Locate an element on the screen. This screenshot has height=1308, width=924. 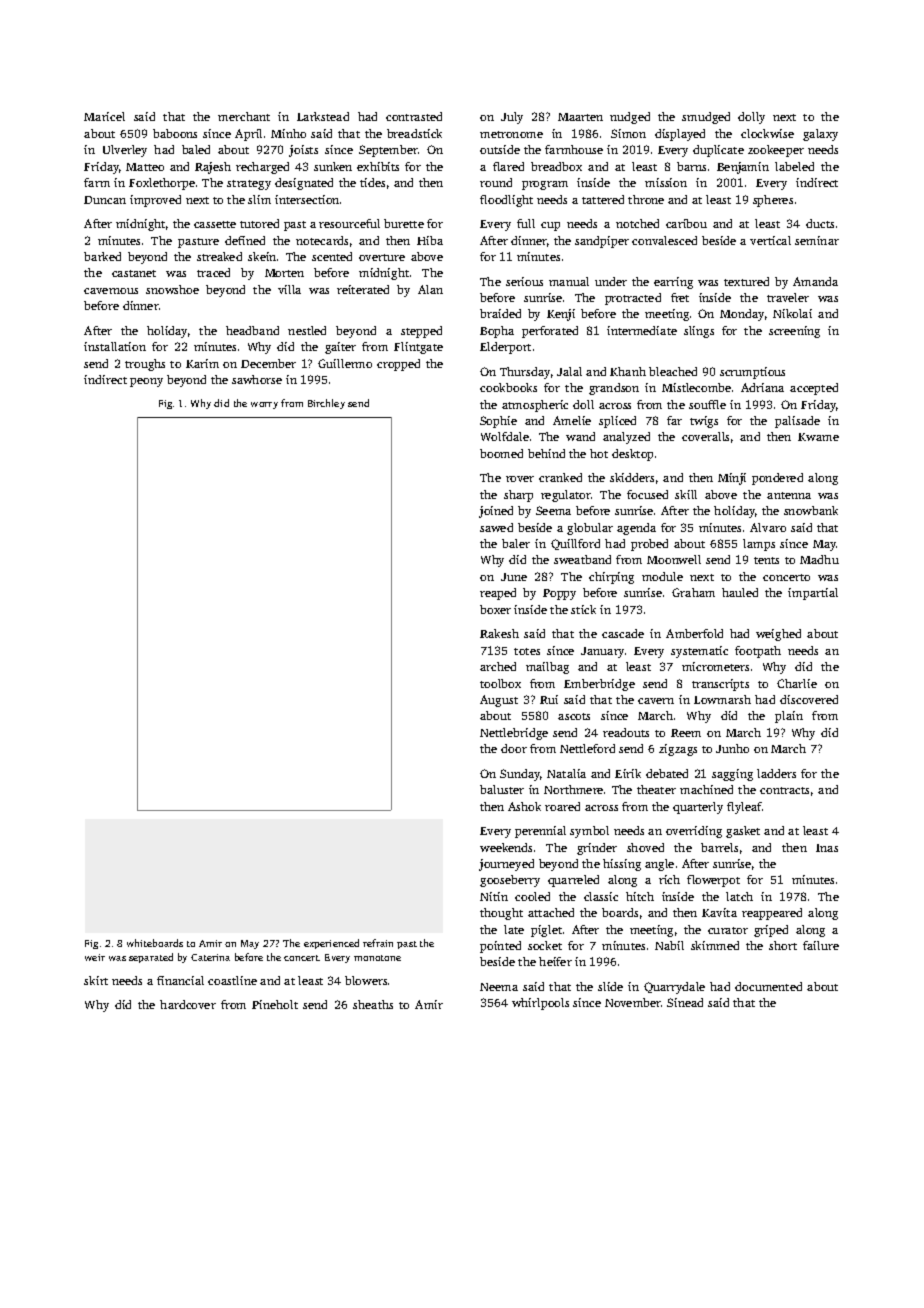
smudged is located at coordinates (706, 118).
